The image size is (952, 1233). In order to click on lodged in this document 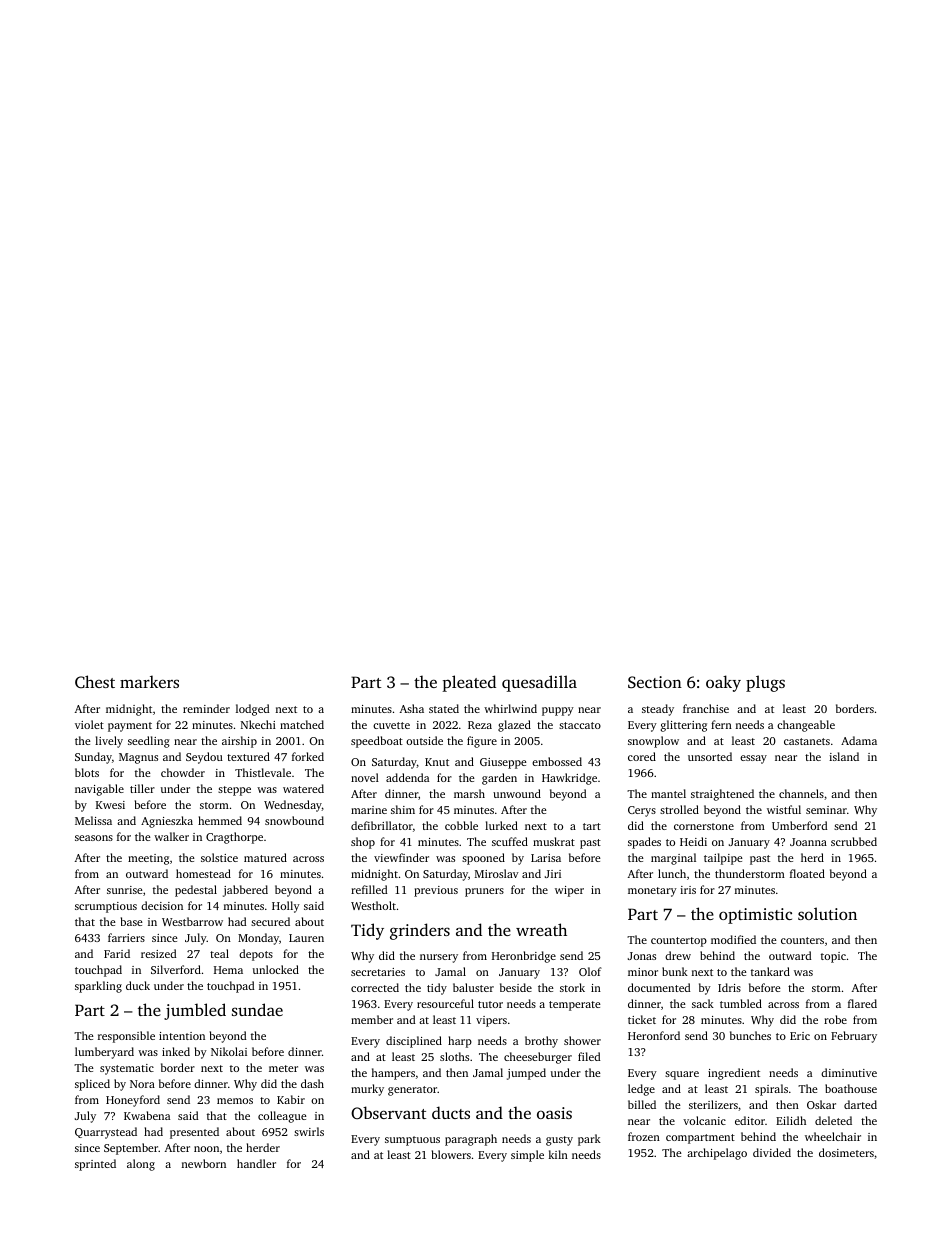, I will do `click(252, 710)`.
